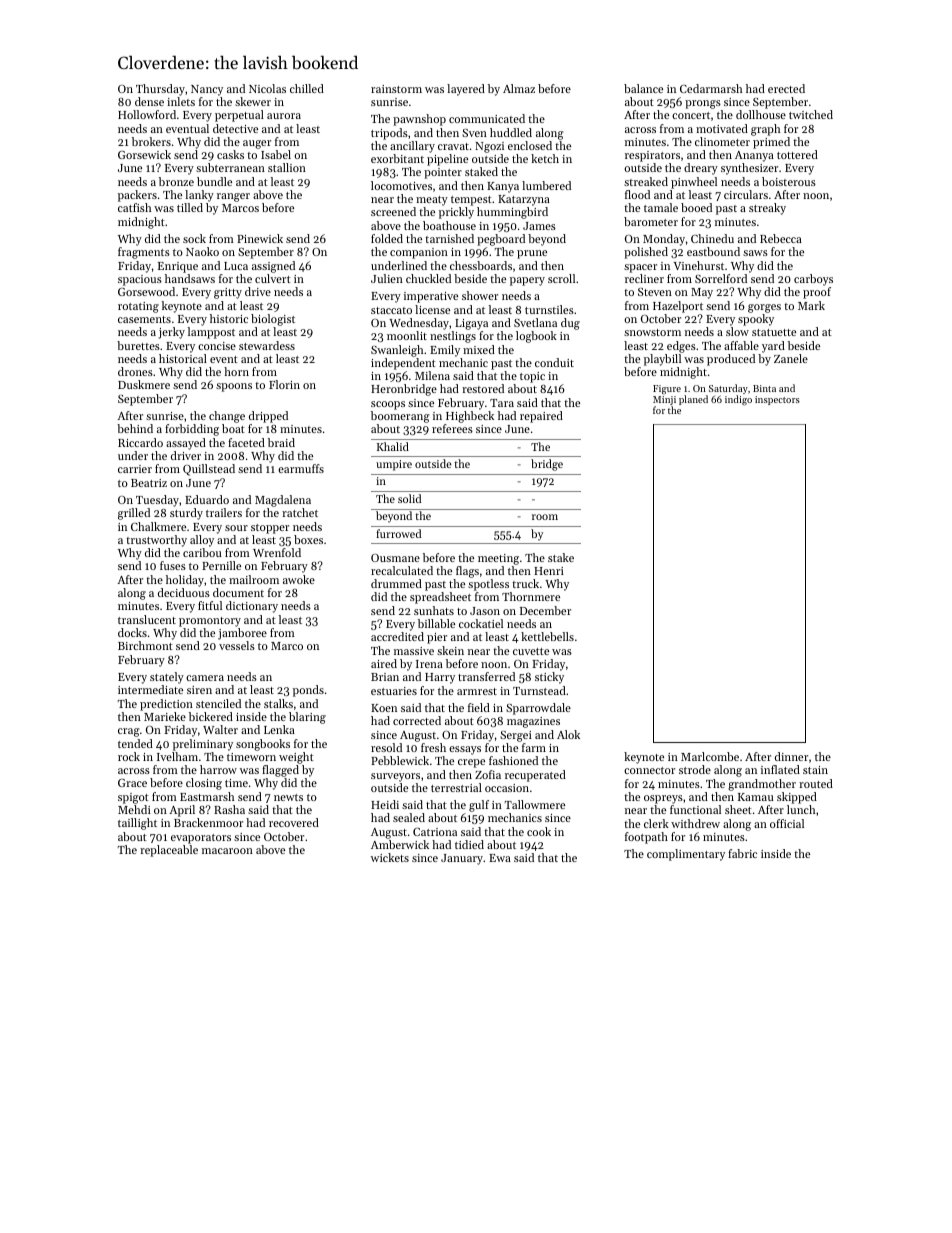 The height and width of the screenshot is (1233, 952). What do you see at coordinates (301, 468) in the screenshot?
I see `earmuffs` at bounding box center [301, 468].
